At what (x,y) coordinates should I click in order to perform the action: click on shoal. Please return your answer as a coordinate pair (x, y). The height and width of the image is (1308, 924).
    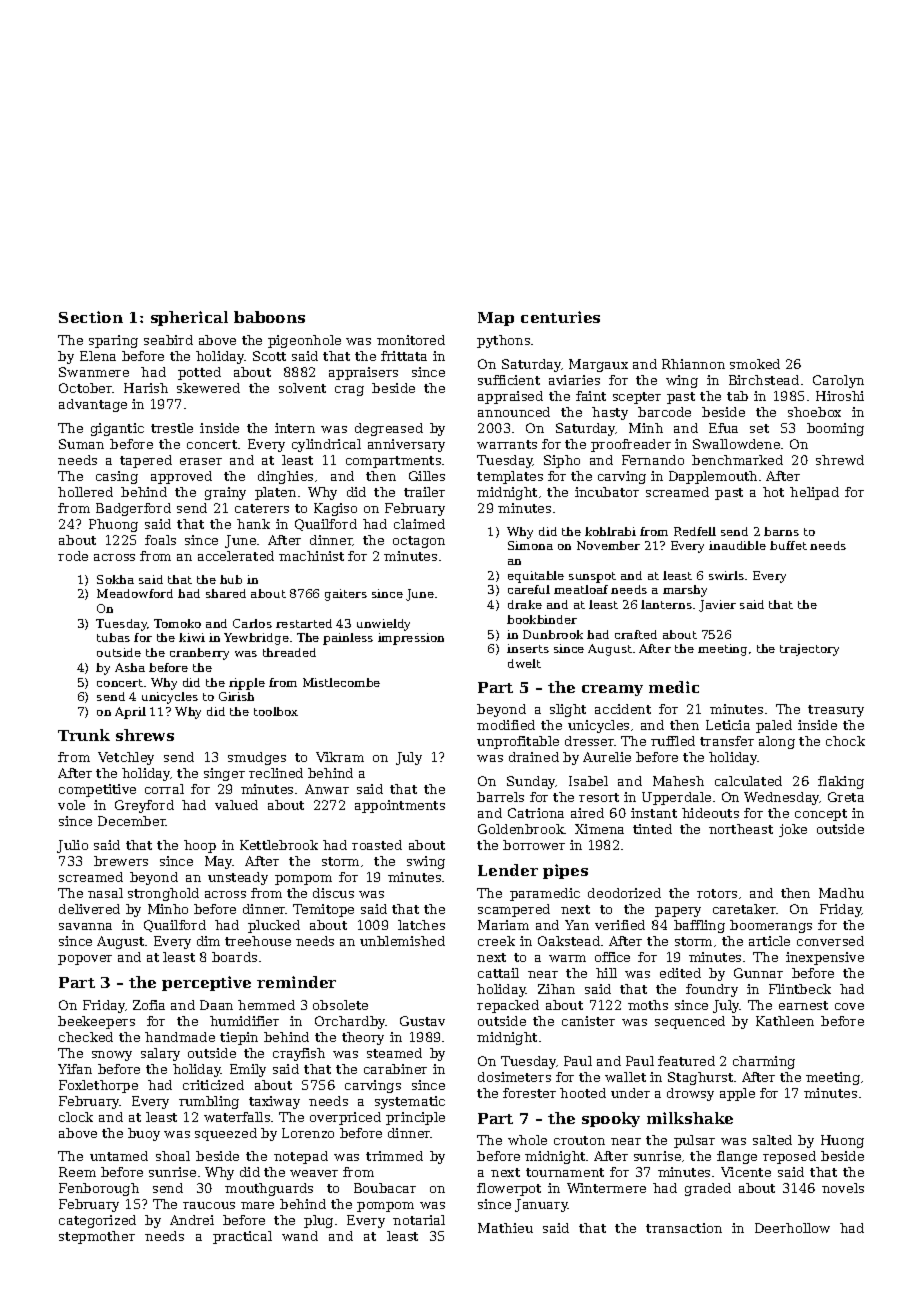
    Looking at the image, I should click on (173, 1156).
